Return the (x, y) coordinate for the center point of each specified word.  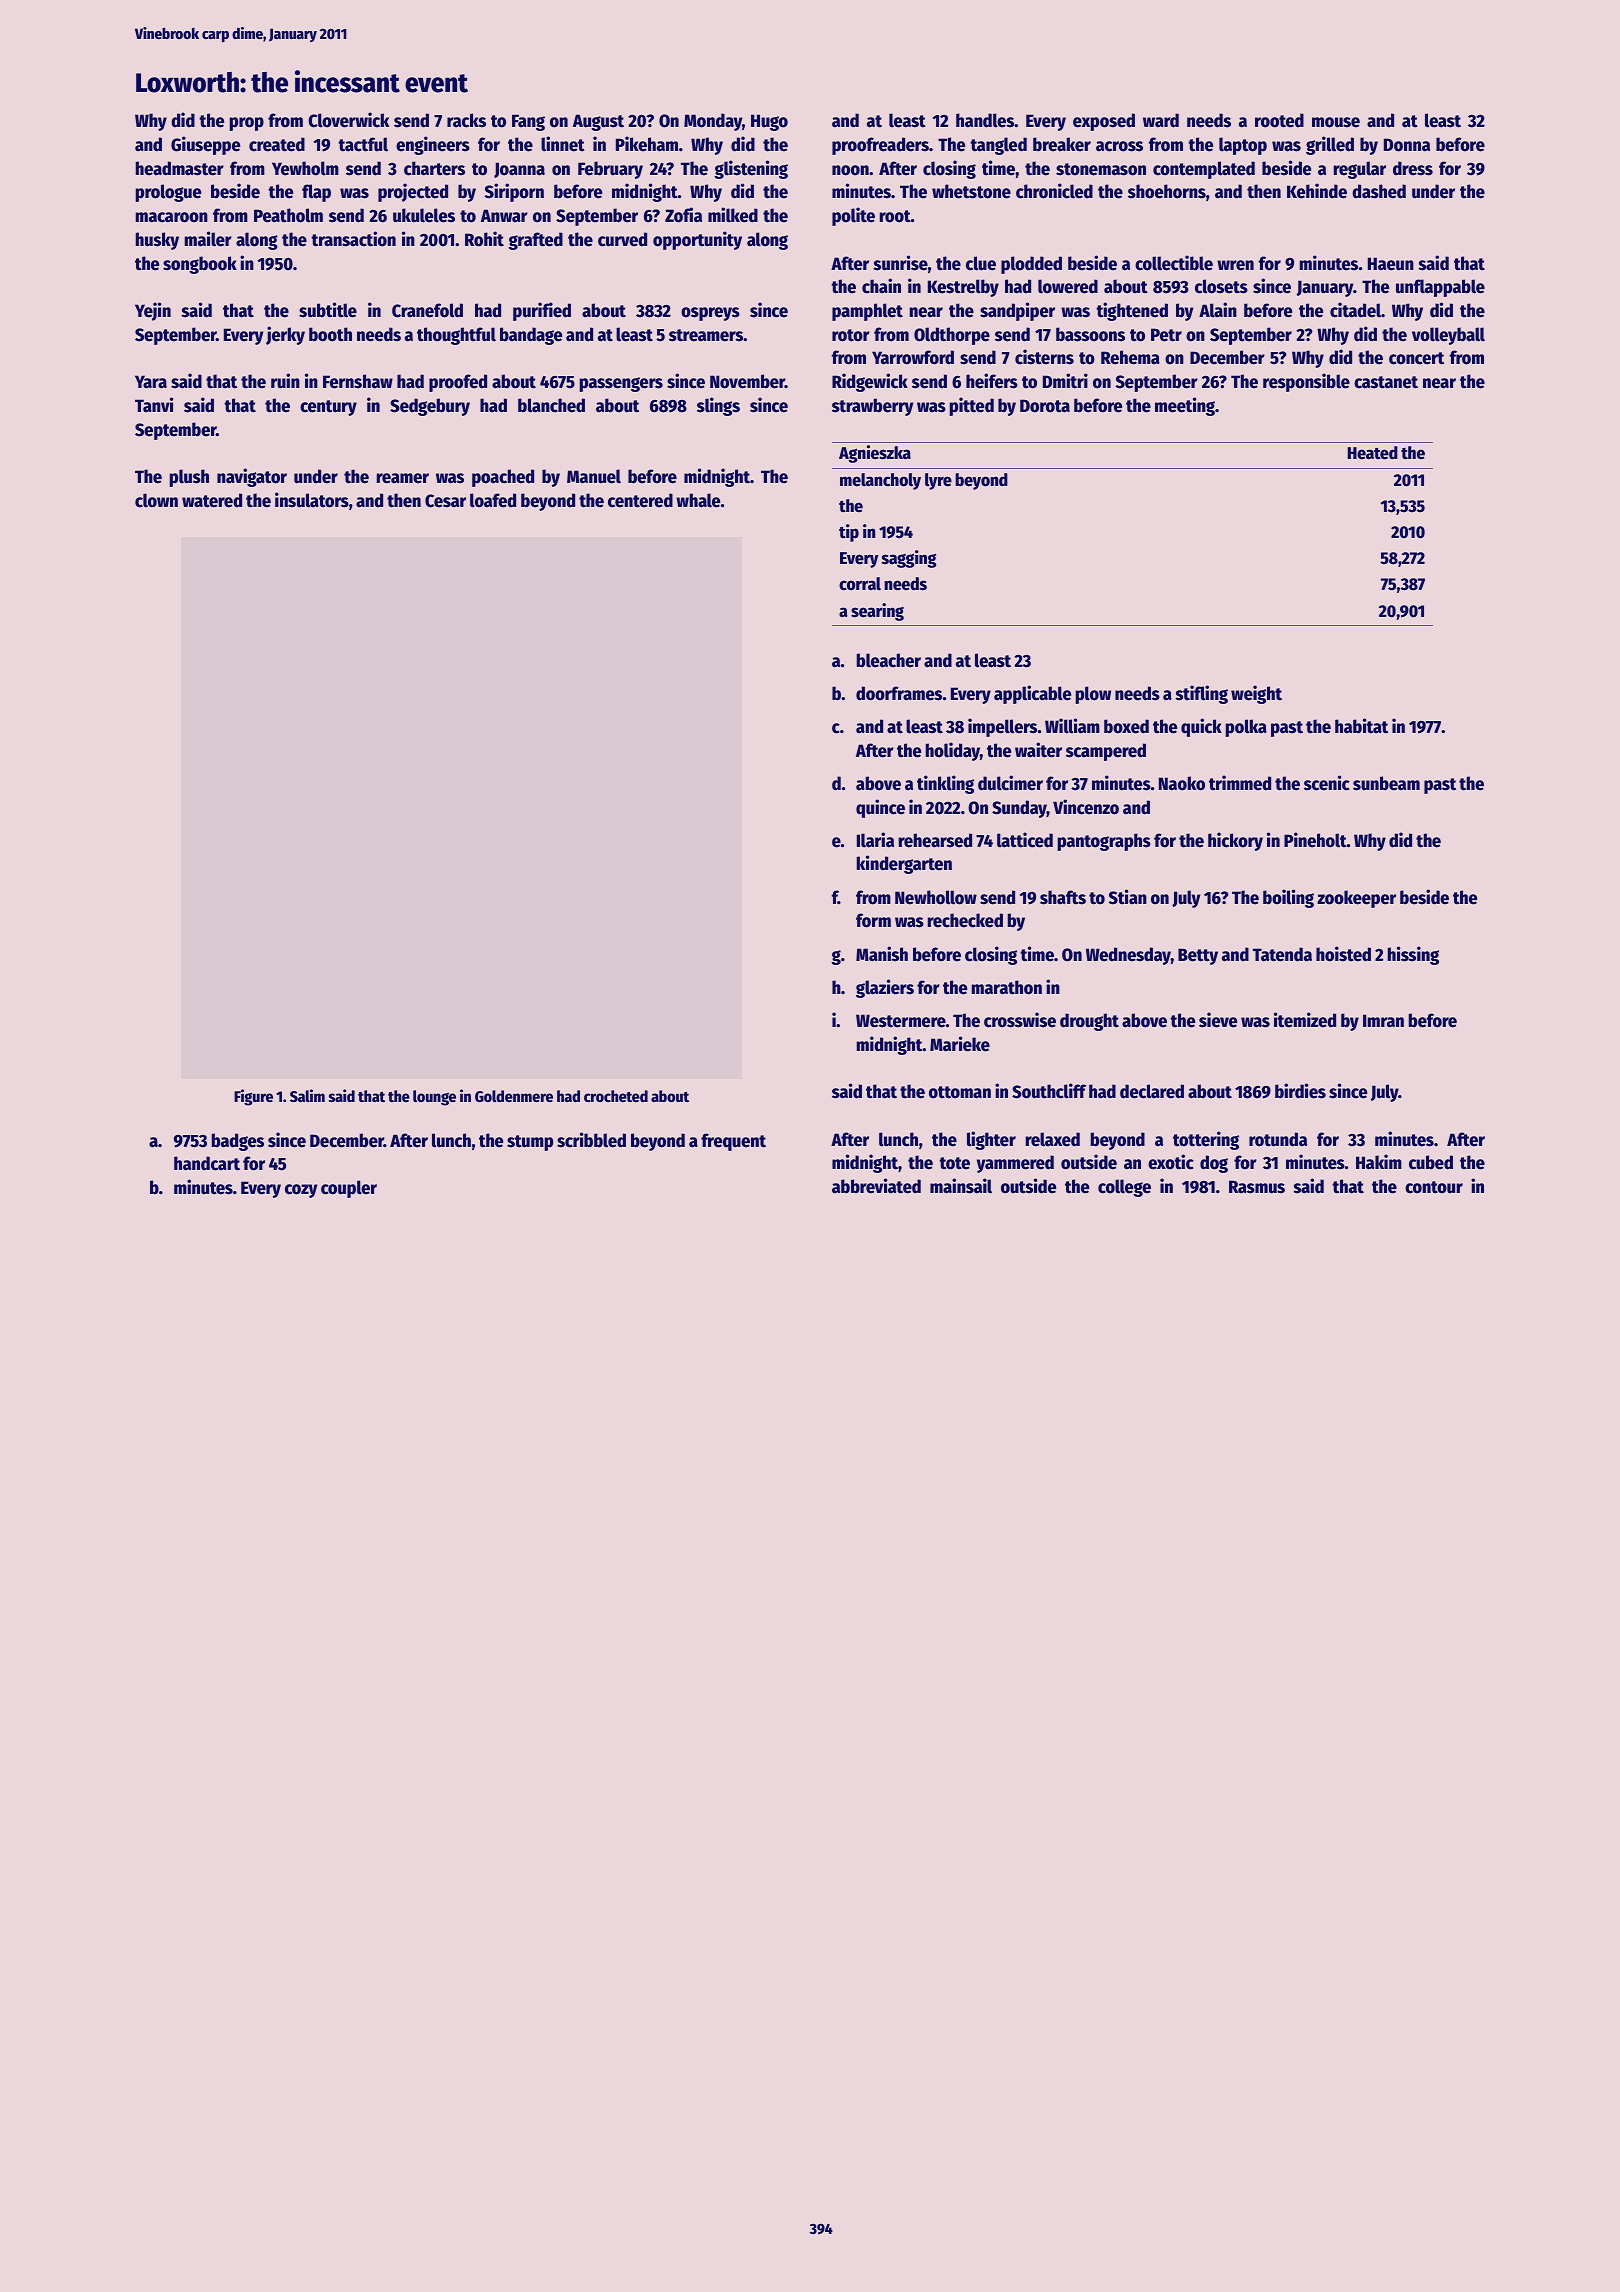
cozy (301, 1191)
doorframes (899, 693)
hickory (1235, 841)
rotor (851, 335)
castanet (1386, 382)
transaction (353, 239)
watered (212, 500)
